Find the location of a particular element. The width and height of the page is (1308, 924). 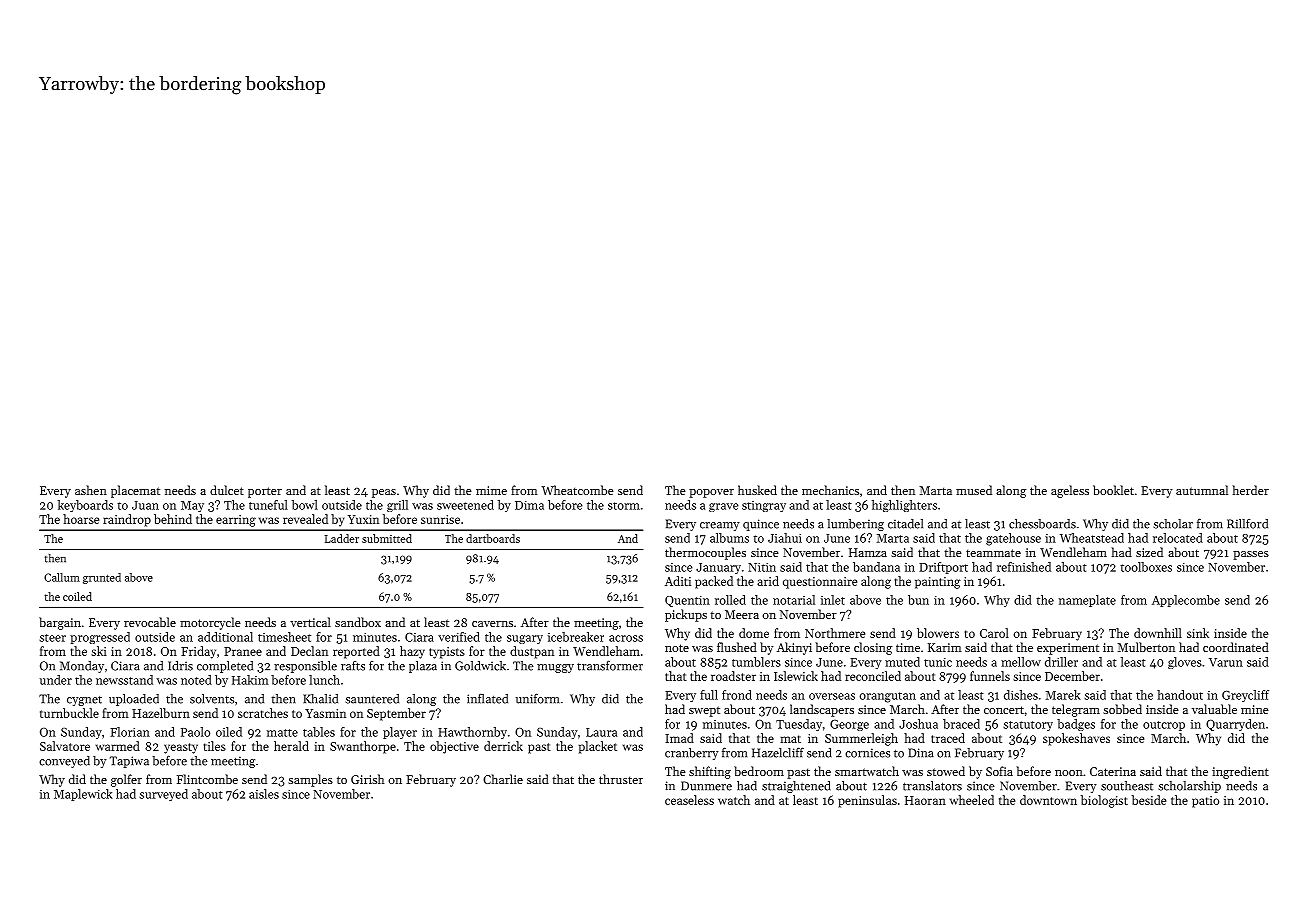

aisles is located at coordinates (264, 794).
